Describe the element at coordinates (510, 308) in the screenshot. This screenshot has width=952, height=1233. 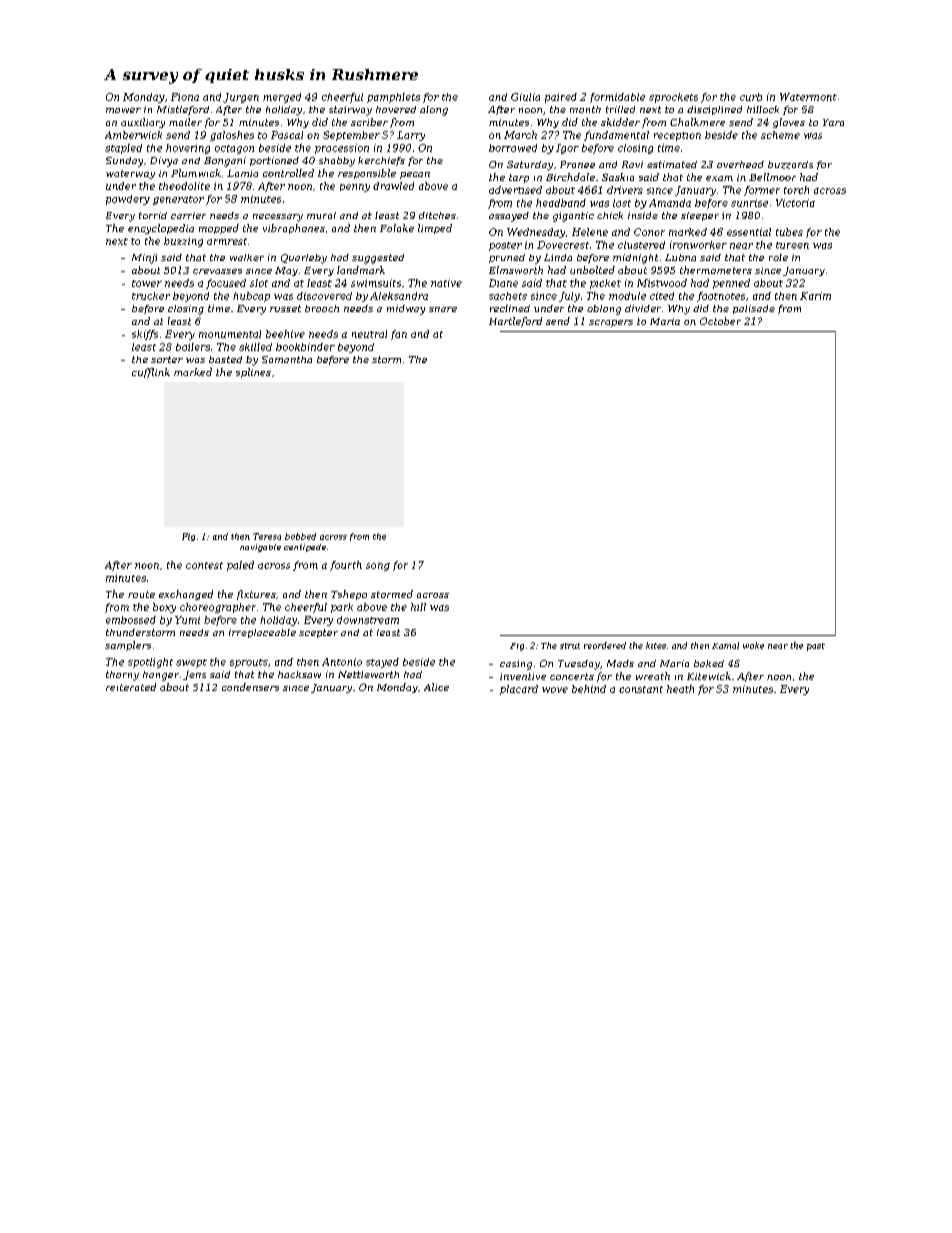
I see `reclined` at that location.
